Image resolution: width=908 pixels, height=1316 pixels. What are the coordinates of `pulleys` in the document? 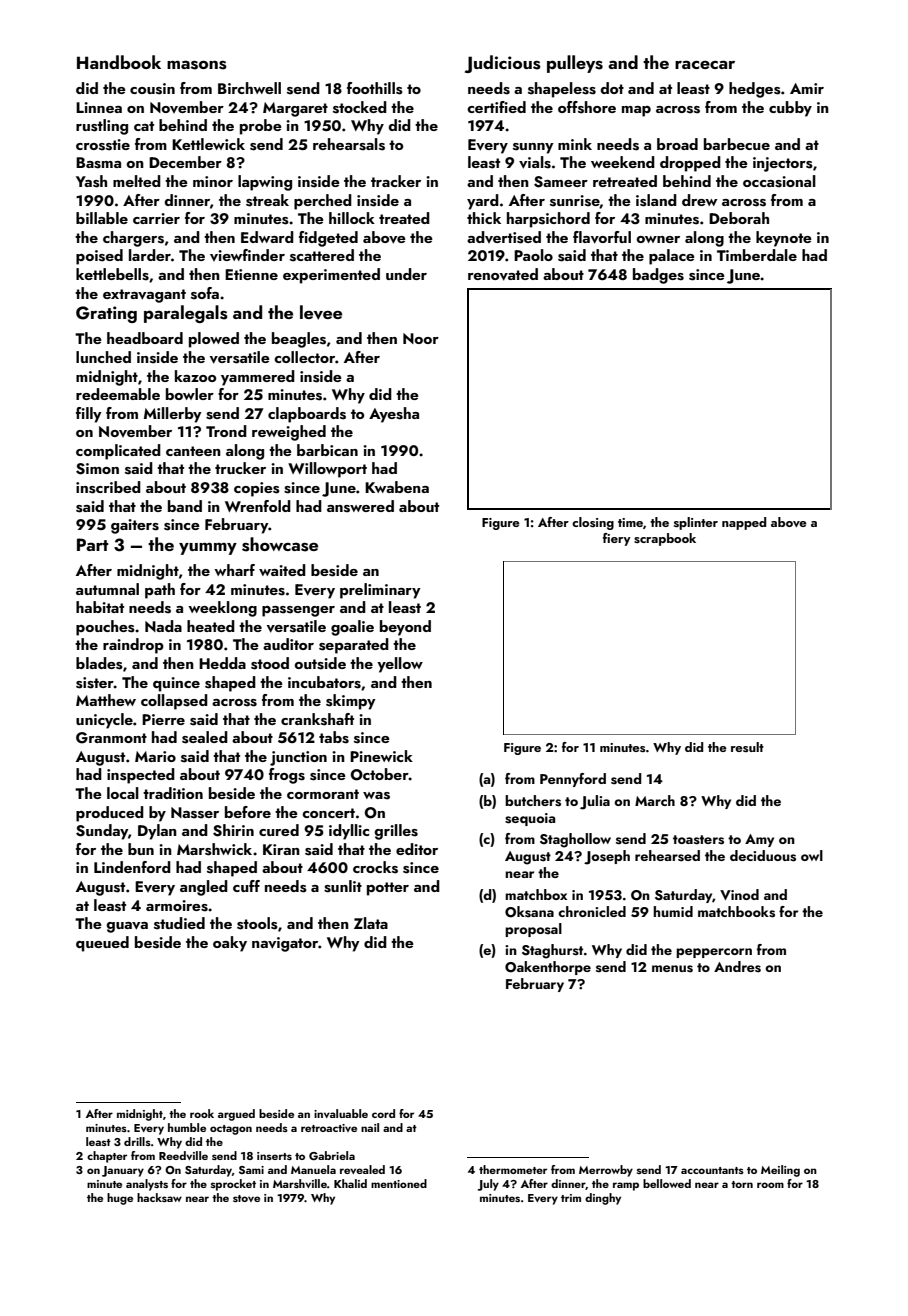 It's located at (575, 64).
